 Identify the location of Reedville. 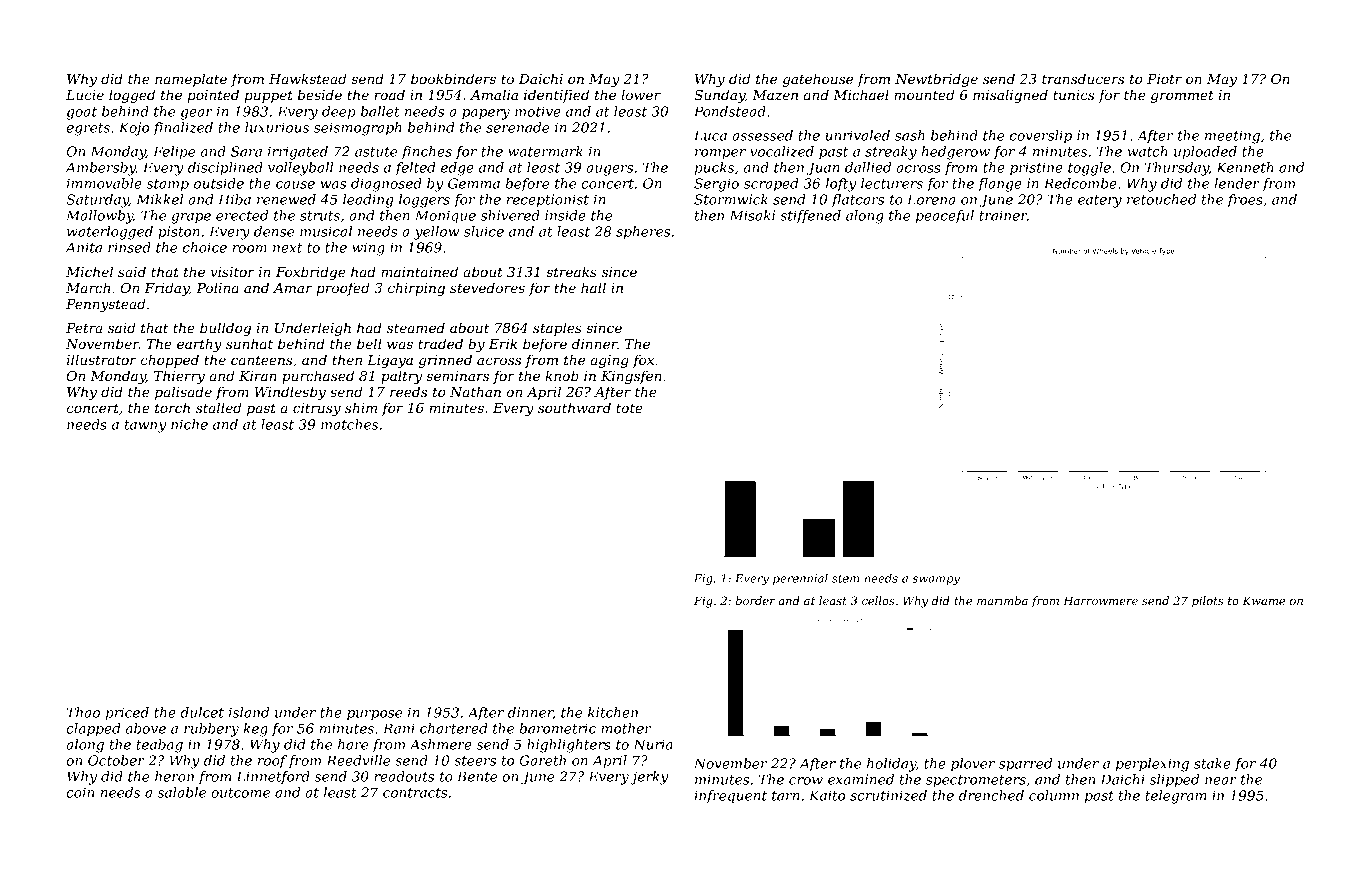
(358, 760).
